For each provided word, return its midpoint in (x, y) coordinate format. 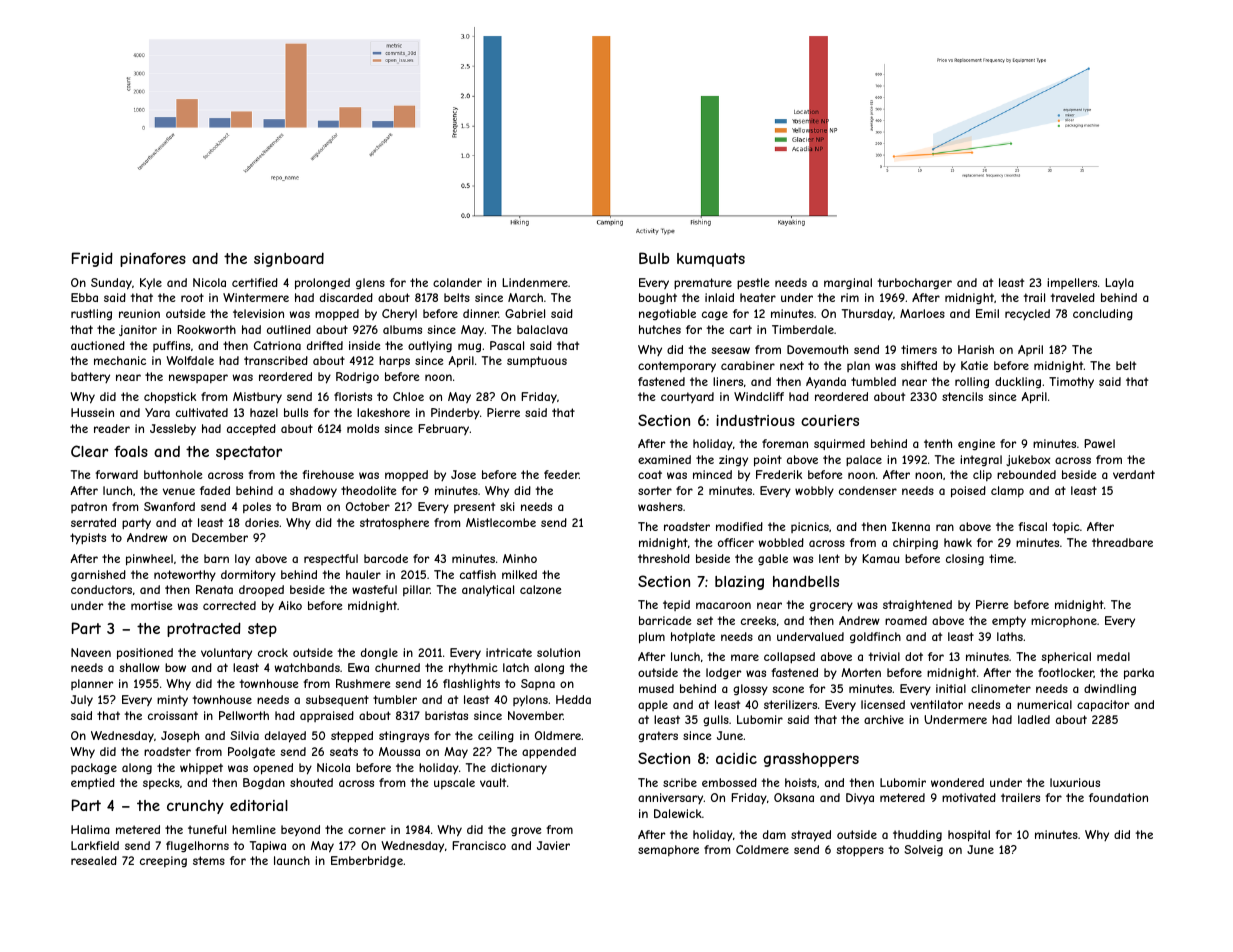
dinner (481, 313)
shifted (919, 365)
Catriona (277, 345)
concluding (1103, 315)
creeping (163, 861)
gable (773, 559)
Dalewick (678, 813)
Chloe (408, 396)
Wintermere (256, 297)
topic (1066, 527)
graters (658, 736)
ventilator (936, 704)
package (94, 769)
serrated (93, 522)
